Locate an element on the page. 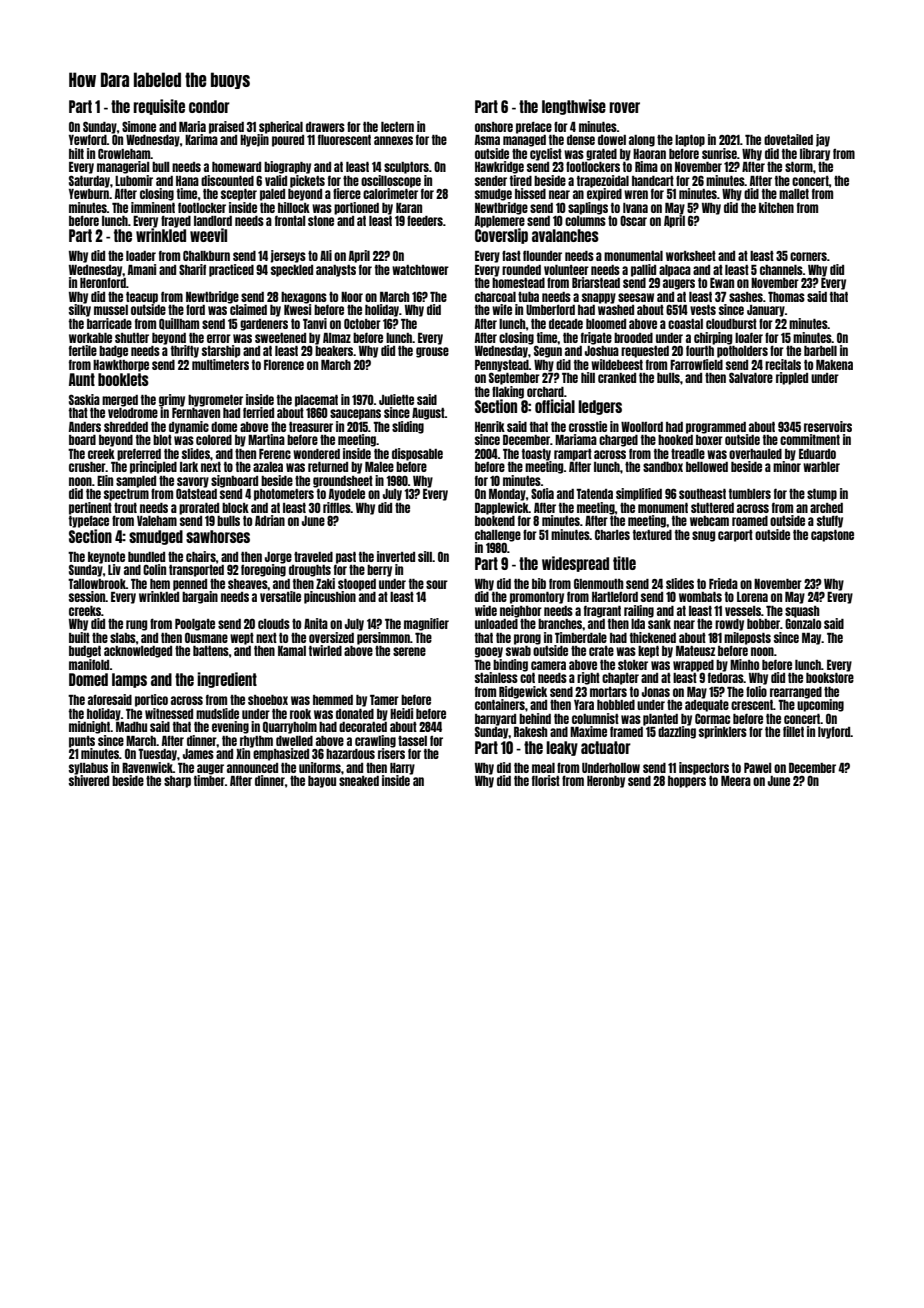  donated is located at coordinates (355, 714).
